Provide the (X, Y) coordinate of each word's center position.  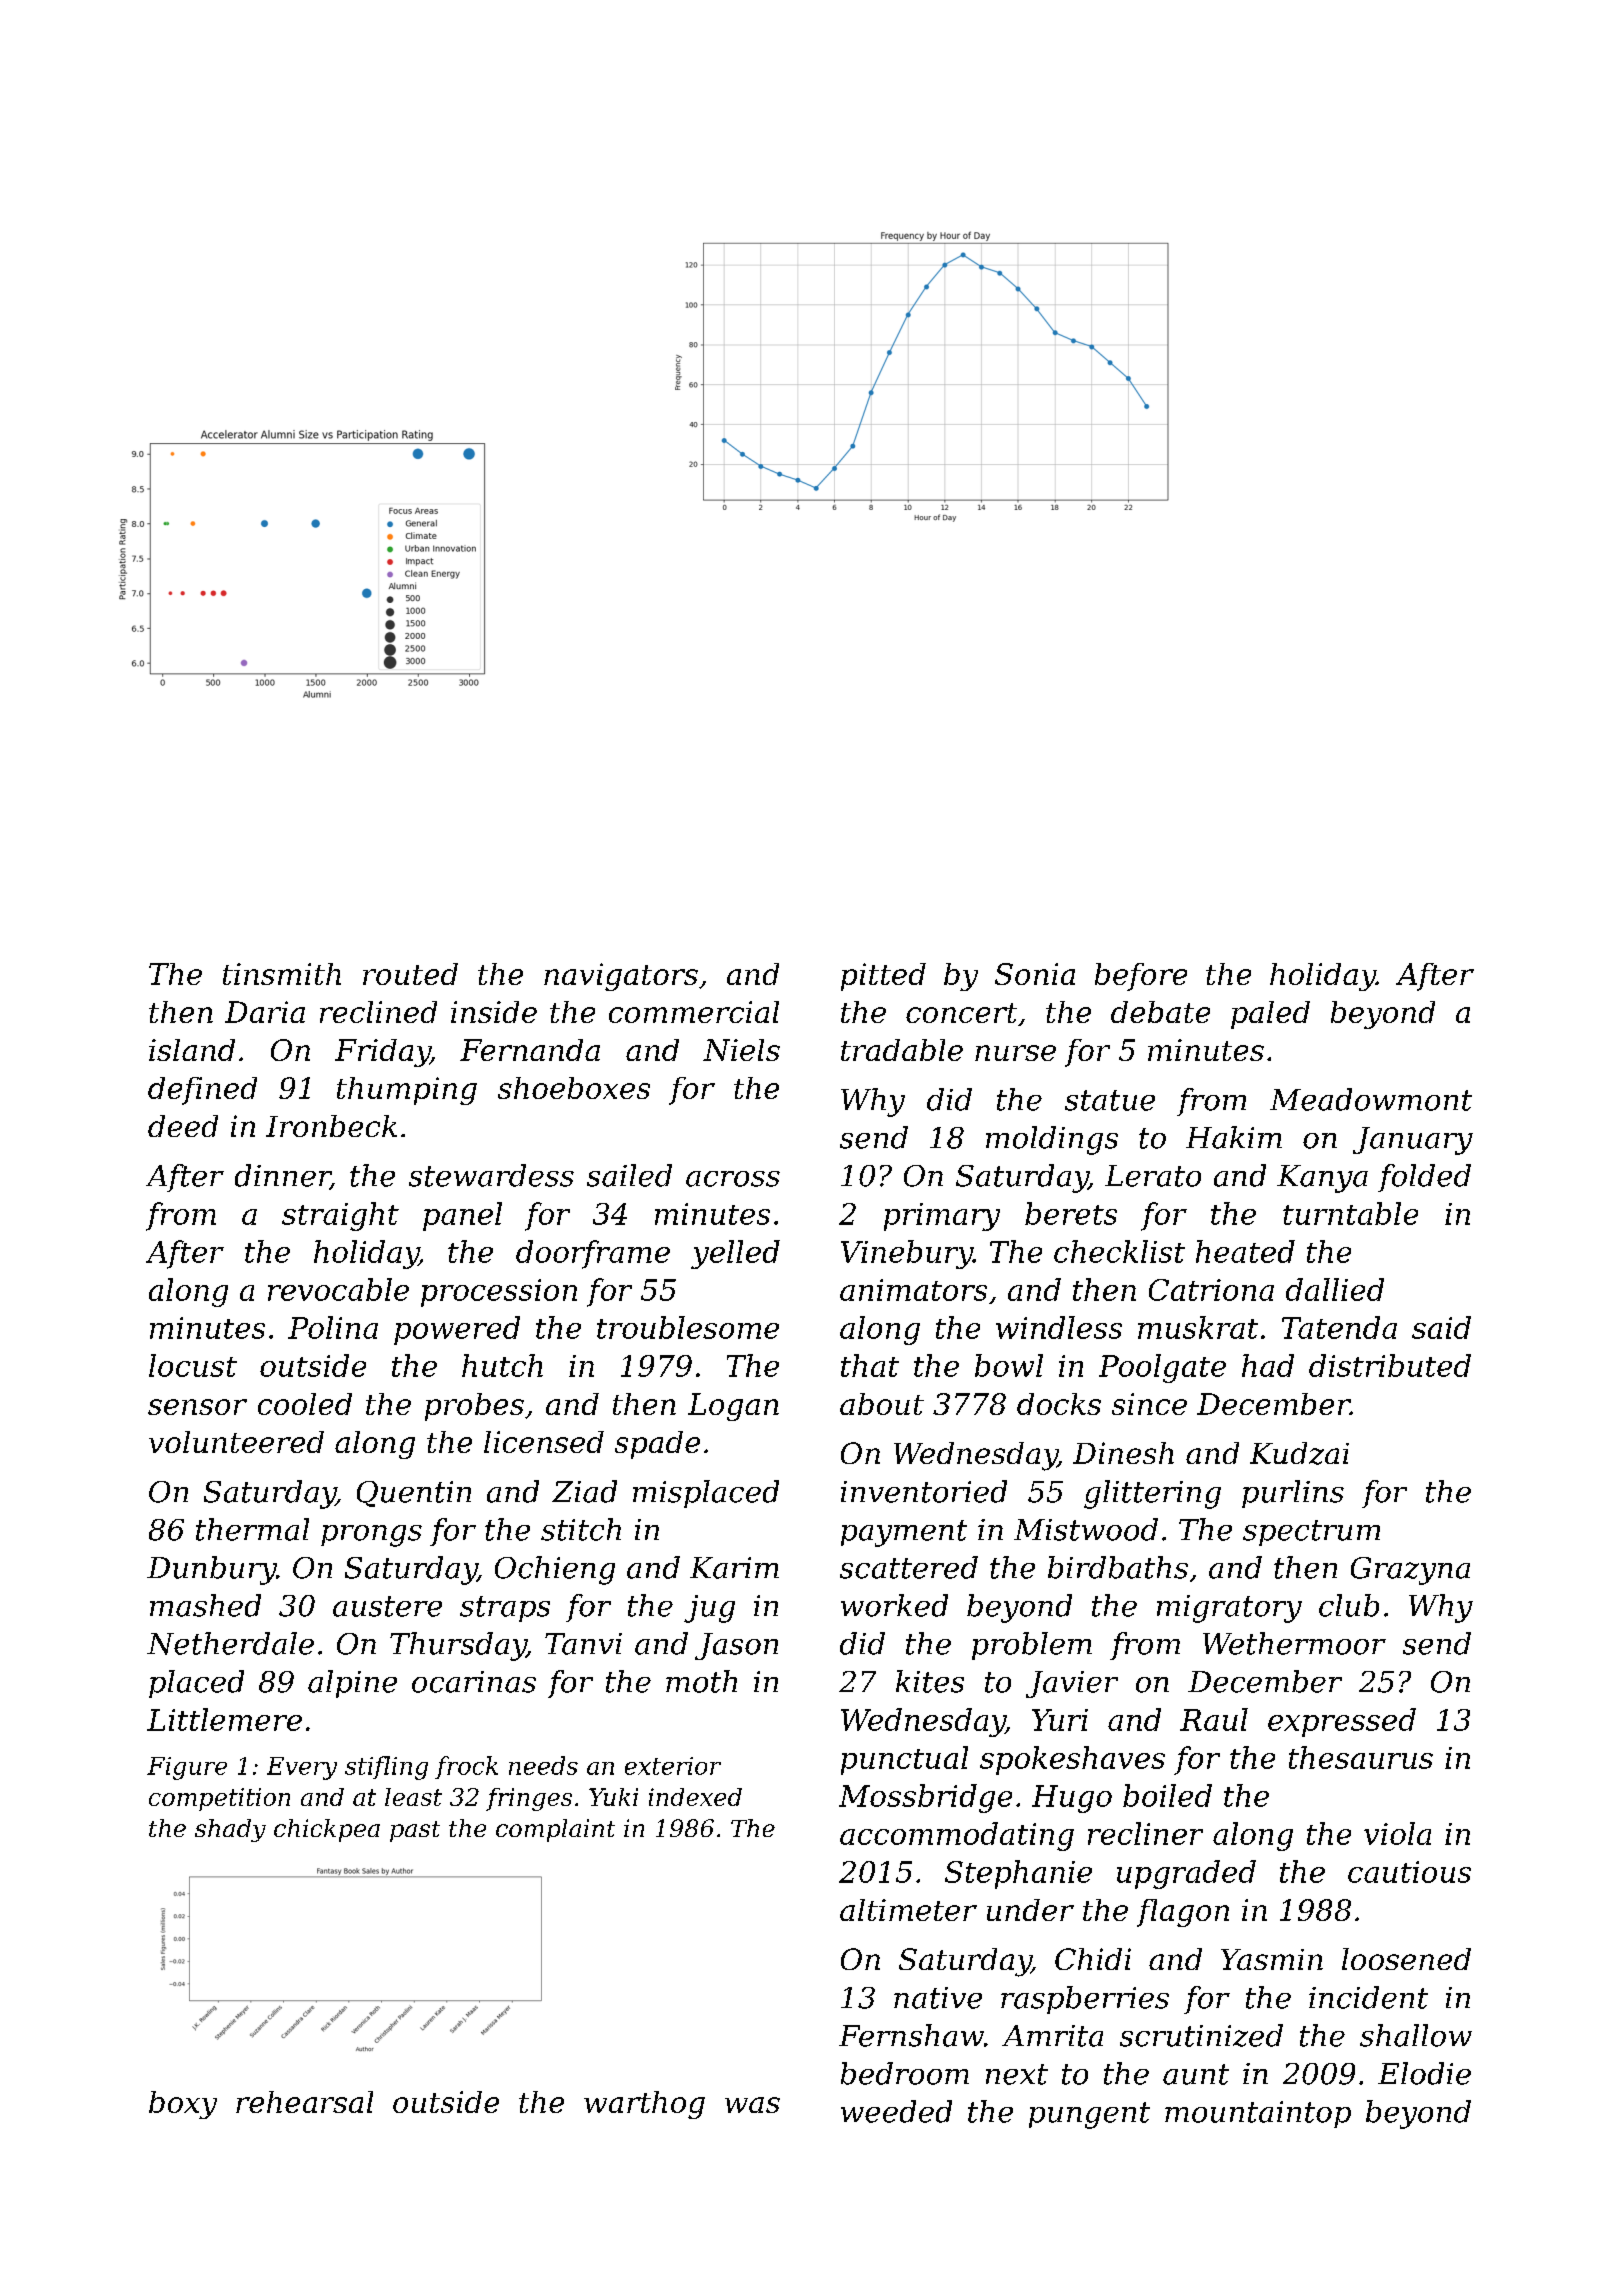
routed (410, 974)
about (882, 1404)
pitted (883, 977)
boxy (183, 2105)
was (752, 2105)
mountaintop (1258, 2114)
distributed (1390, 1365)
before (1141, 977)
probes (474, 1407)
